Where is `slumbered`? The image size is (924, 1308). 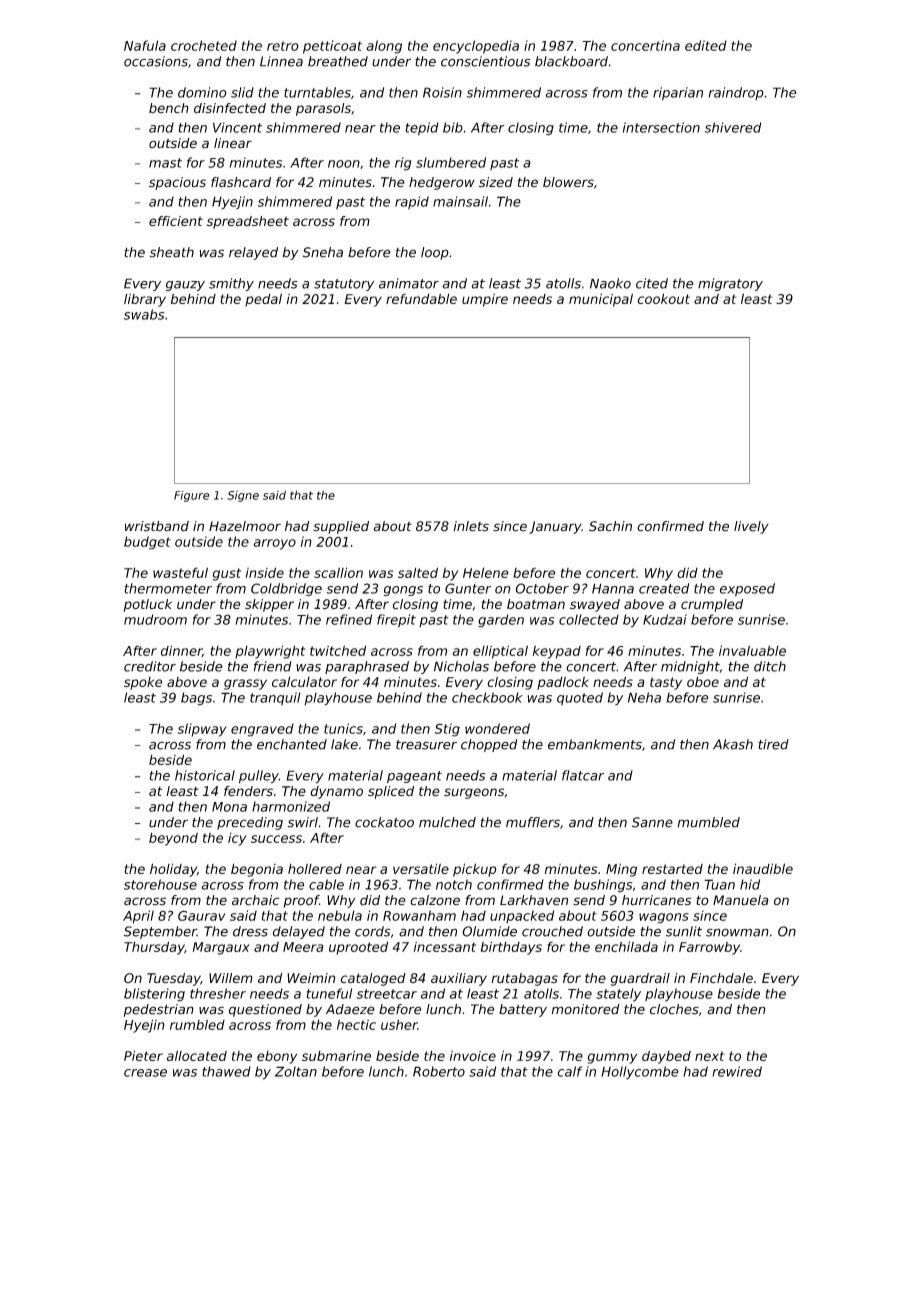
slumbered is located at coordinates (451, 162).
